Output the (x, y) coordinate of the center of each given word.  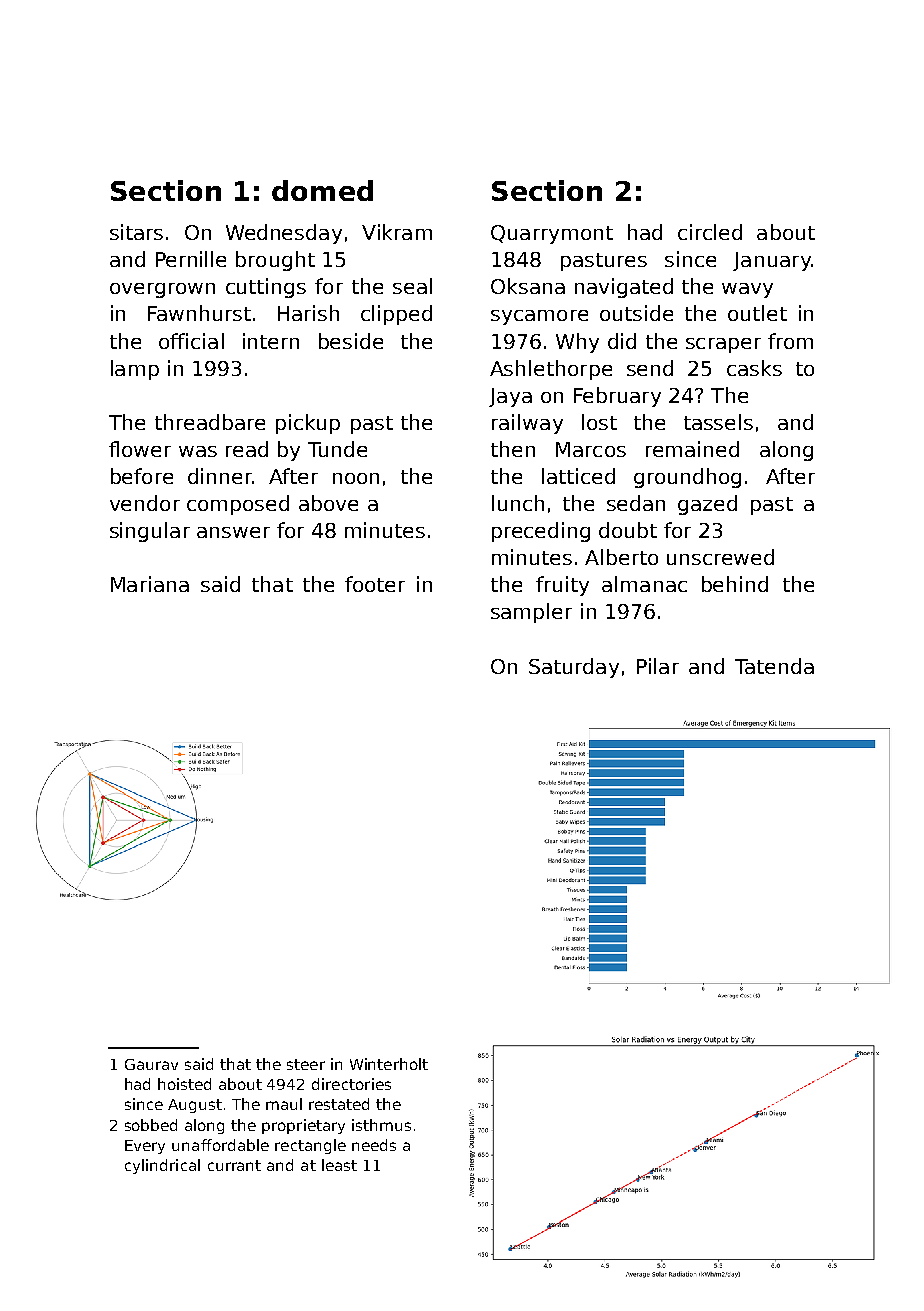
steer (306, 1064)
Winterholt (389, 1064)
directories (351, 1084)
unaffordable (220, 1145)
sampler (531, 613)
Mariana (150, 584)
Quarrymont (552, 234)
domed (322, 190)
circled (710, 232)
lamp (135, 370)
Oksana (528, 286)
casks (754, 368)
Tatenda (774, 666)
